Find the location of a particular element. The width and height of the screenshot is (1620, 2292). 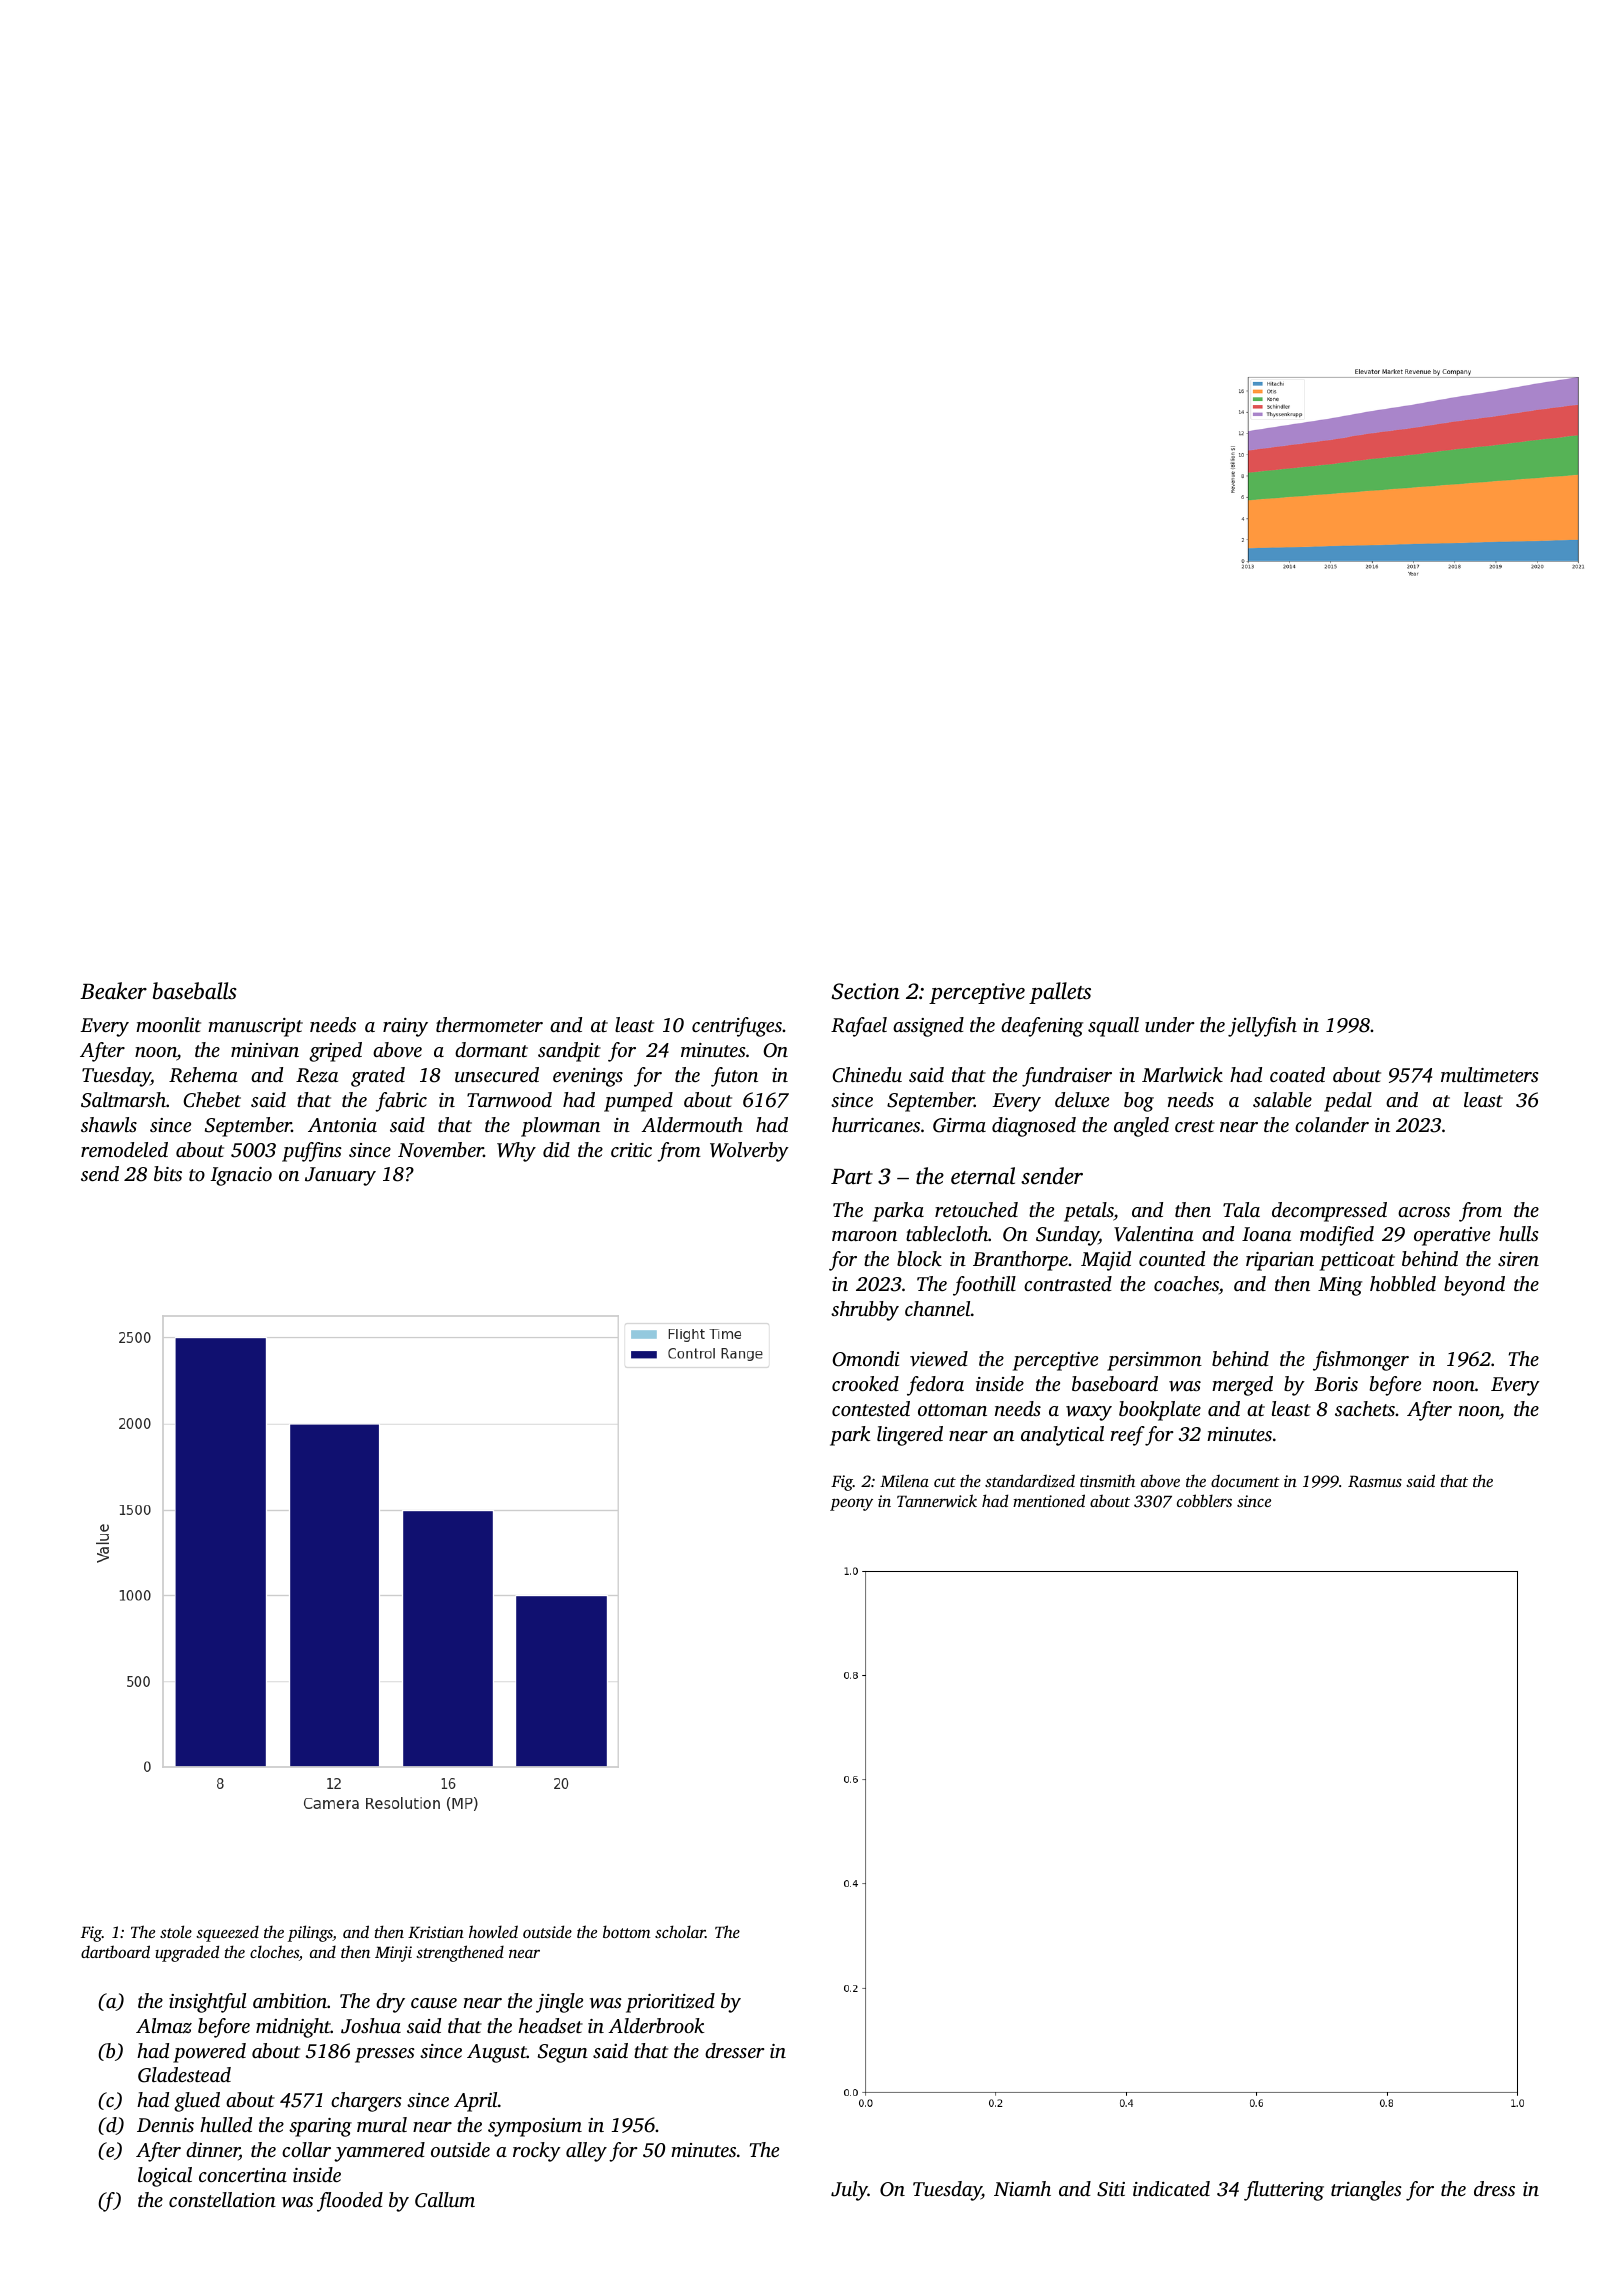

coated is located at coordinates (1297, 1074).
